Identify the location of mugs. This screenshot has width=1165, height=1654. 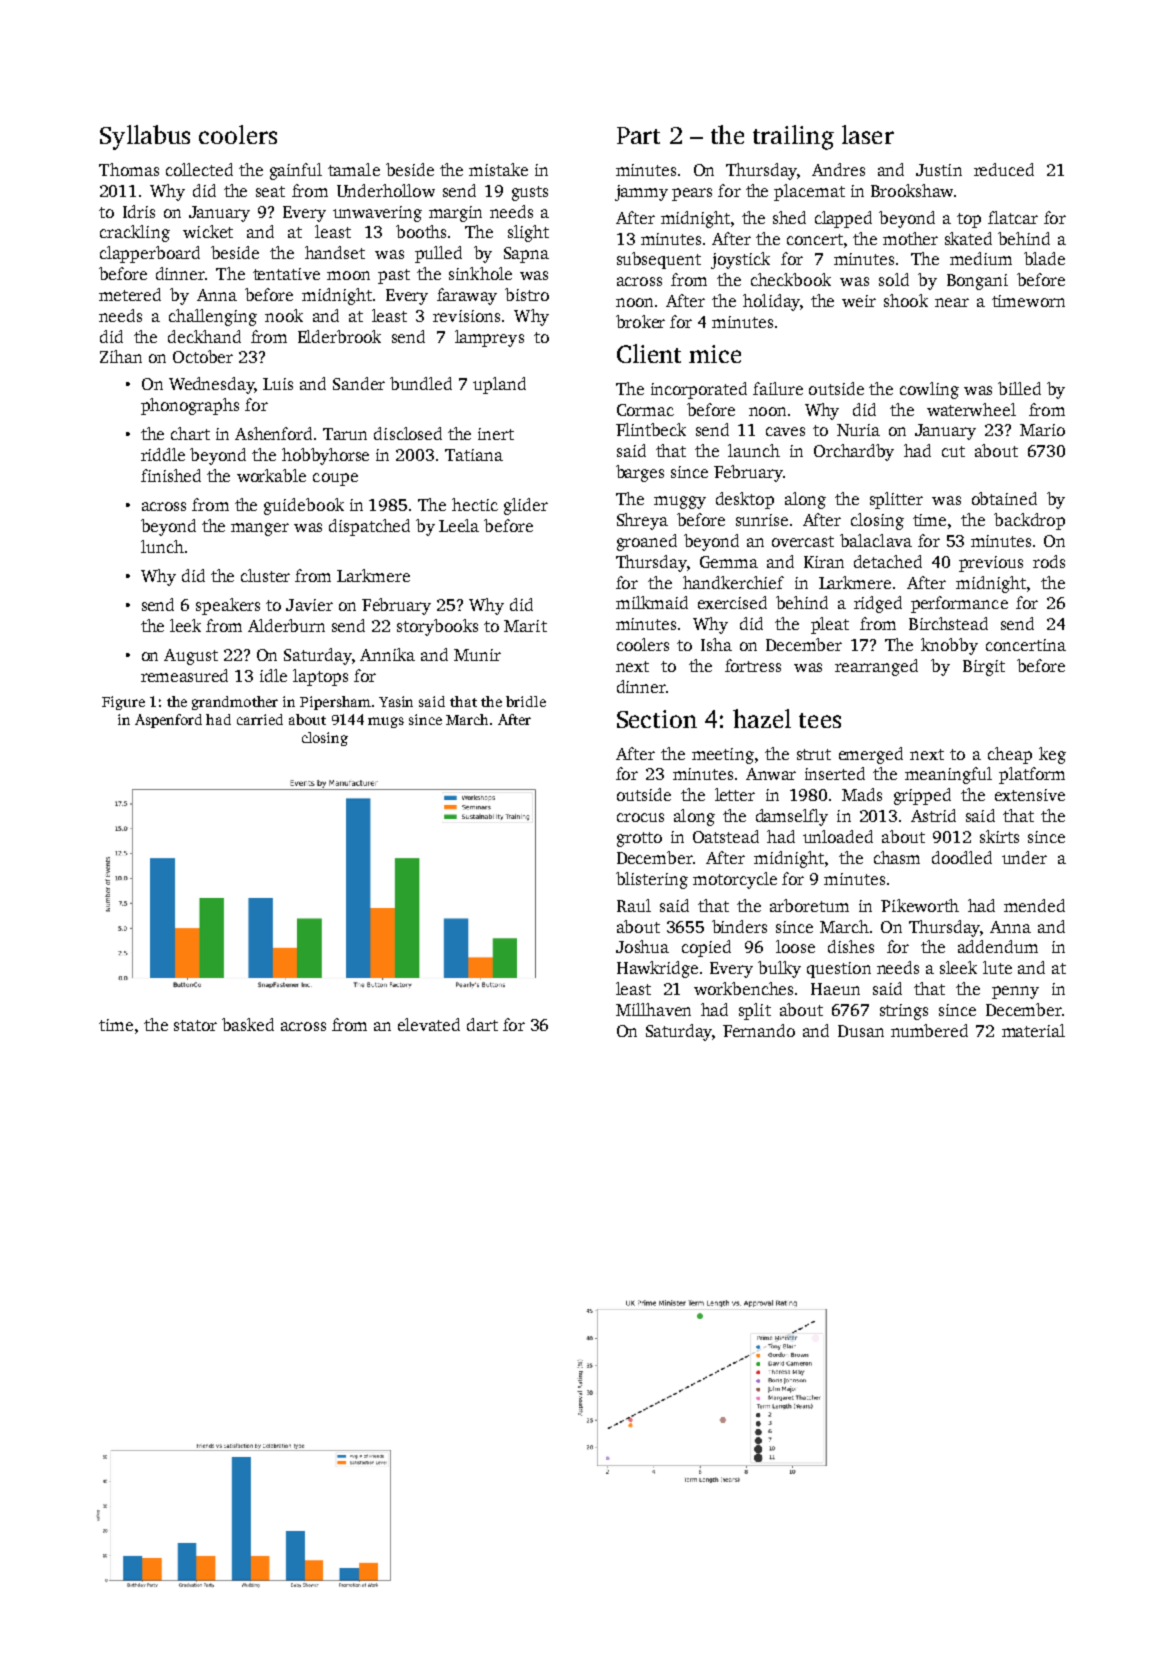
(386, 722).
